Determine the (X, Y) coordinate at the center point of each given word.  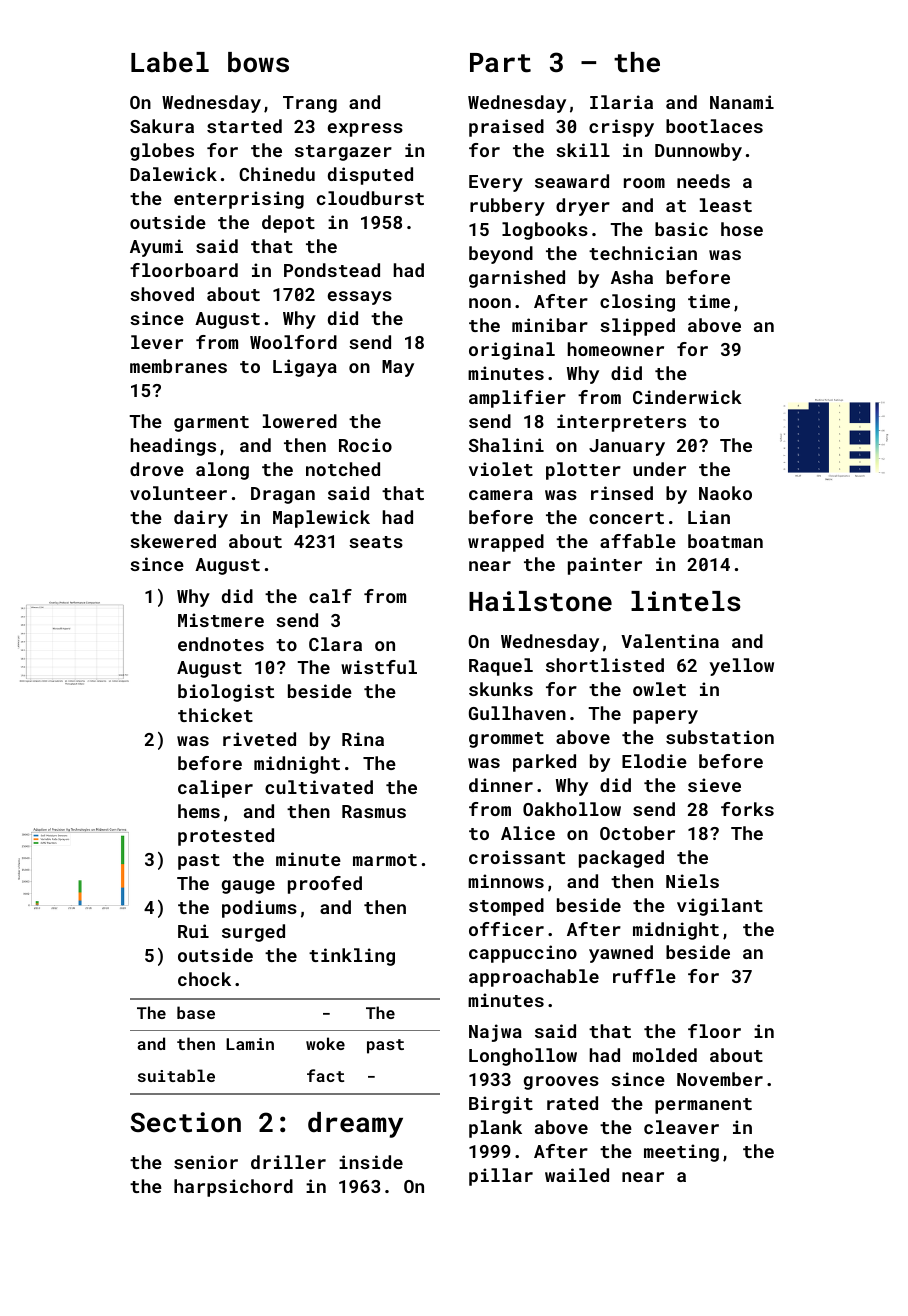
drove (157, 469)
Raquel (501, 667)
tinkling (352, 957)
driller (288, 1162)
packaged (621, 859)
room (644, 183)
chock (204, 979)
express (365, 130)
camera (501, 495)
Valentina (670, 641)
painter (605, 566)
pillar (501, 1177)
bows (258, 62)
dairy (201, 519)
